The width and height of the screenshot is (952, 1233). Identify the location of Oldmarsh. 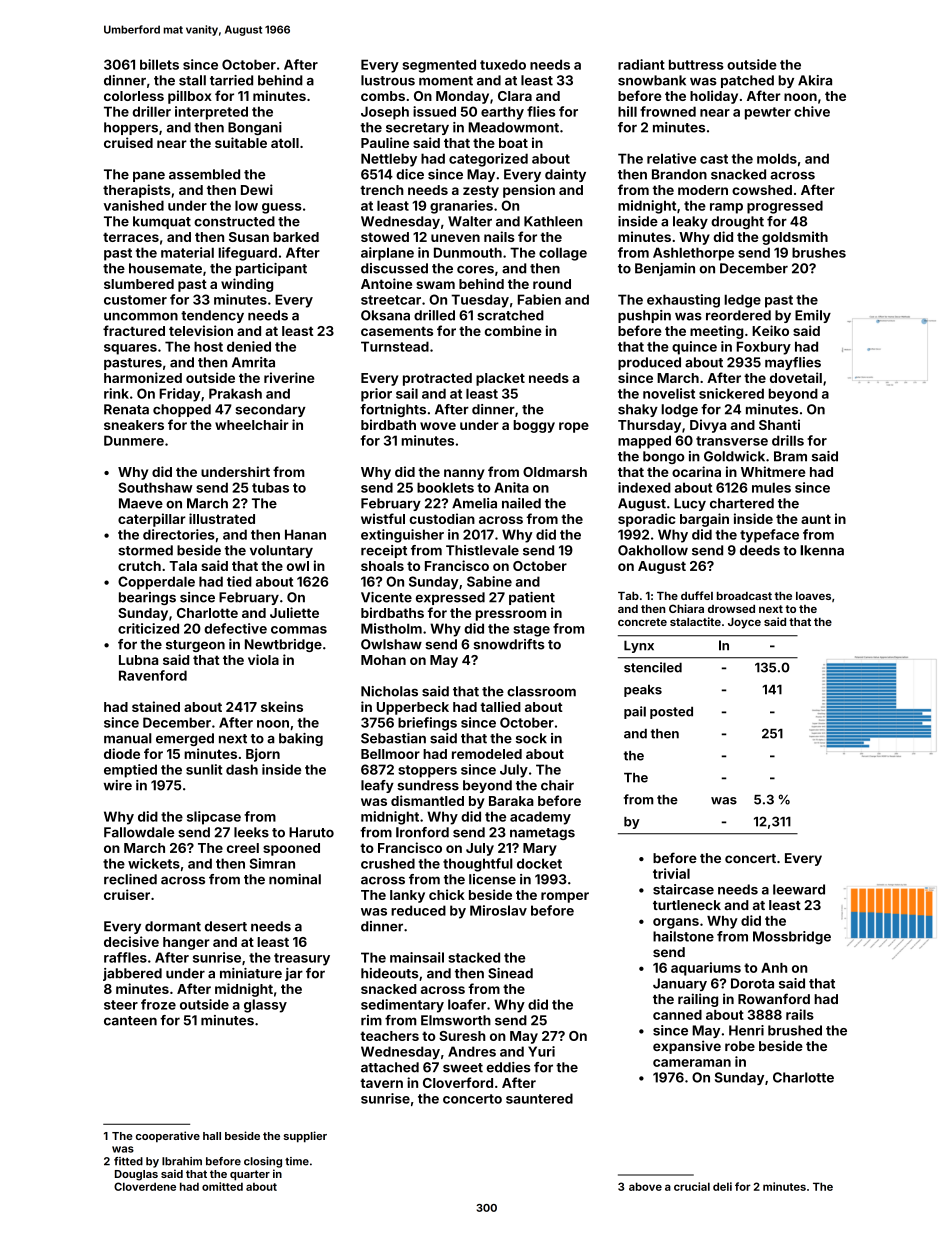
(555, 472).
